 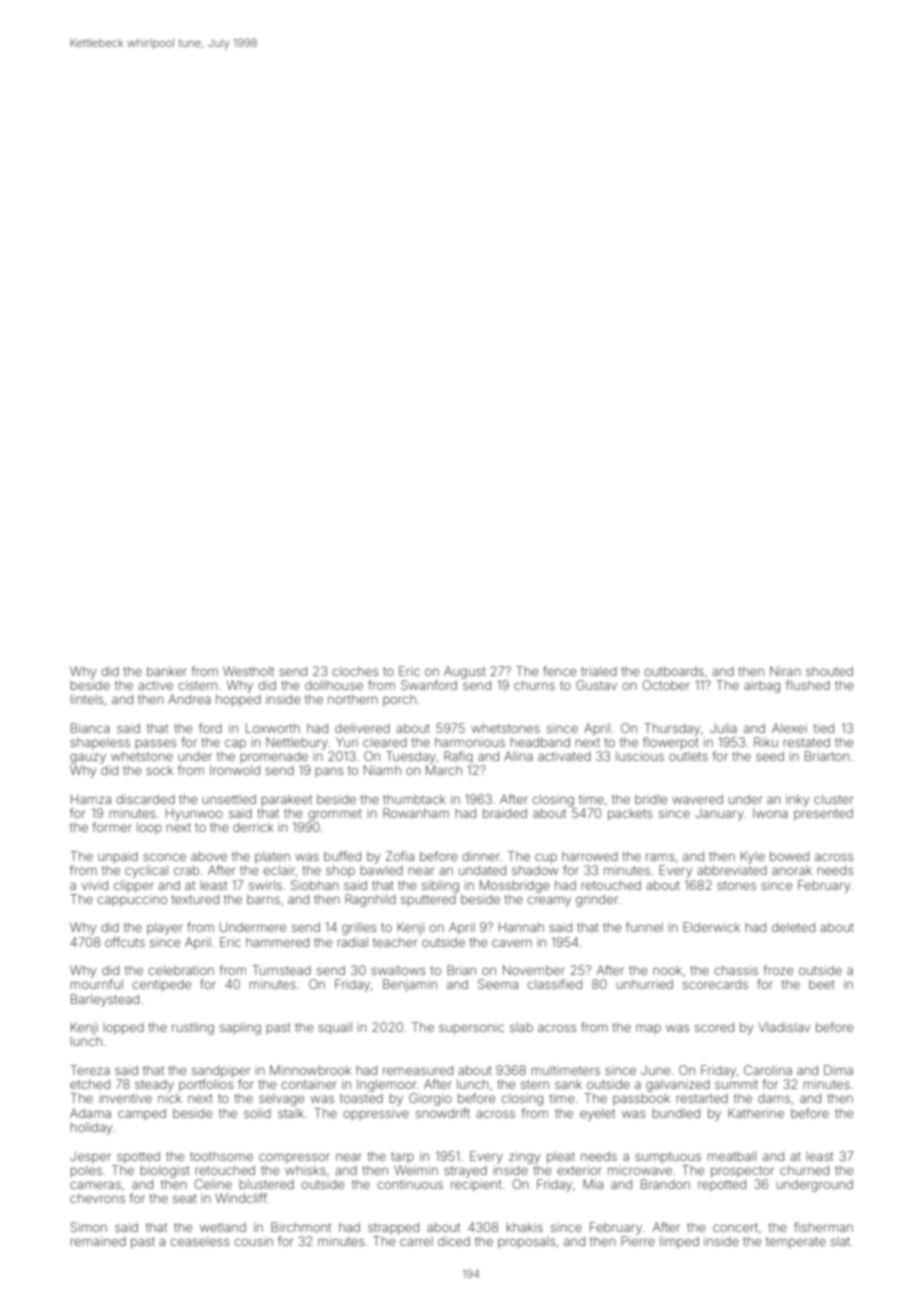 I want to click on Niran, so click(x=785, y=671).
